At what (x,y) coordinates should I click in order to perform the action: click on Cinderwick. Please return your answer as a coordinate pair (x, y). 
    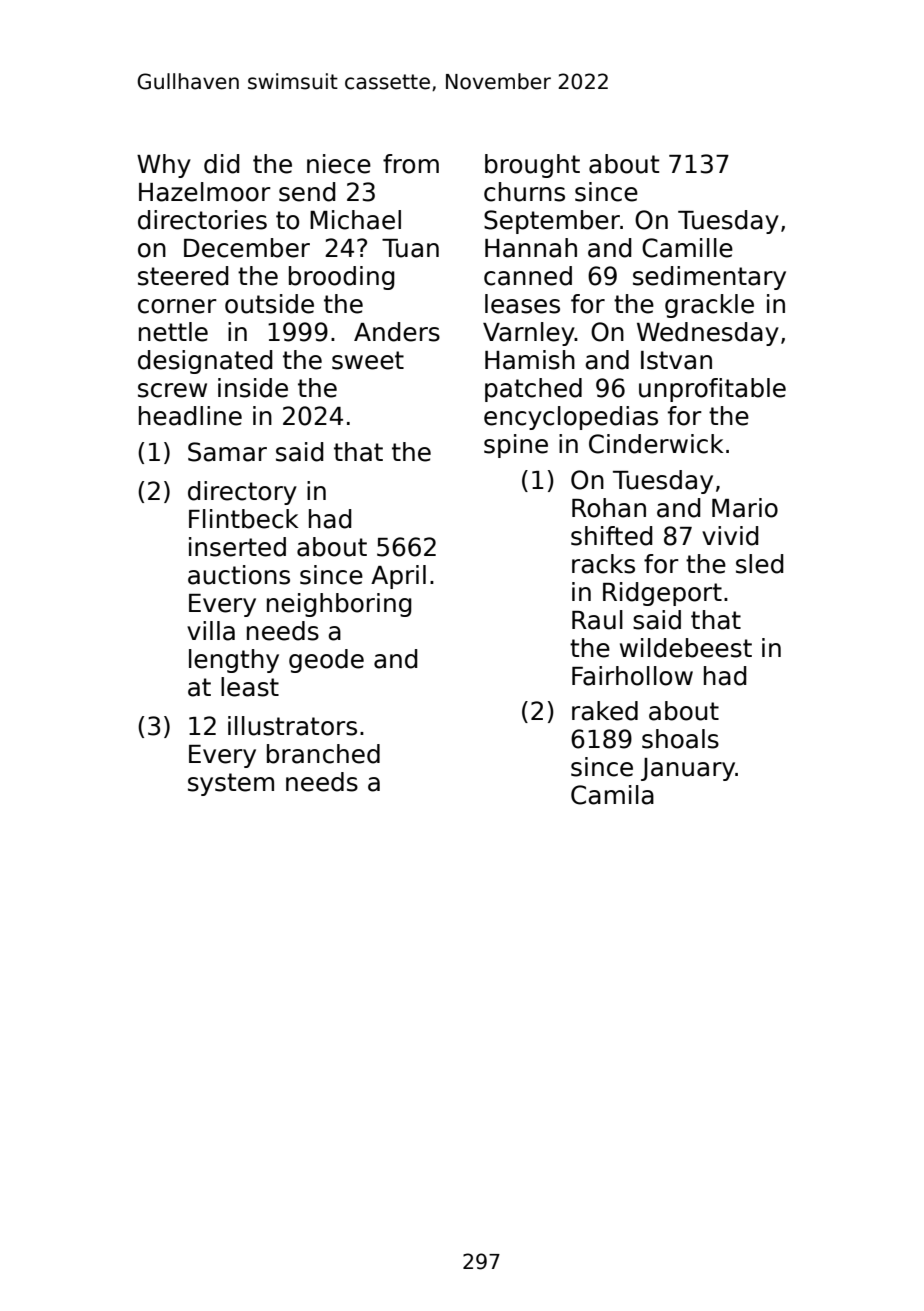
    Looking at the image, I should click on (656, 444).
